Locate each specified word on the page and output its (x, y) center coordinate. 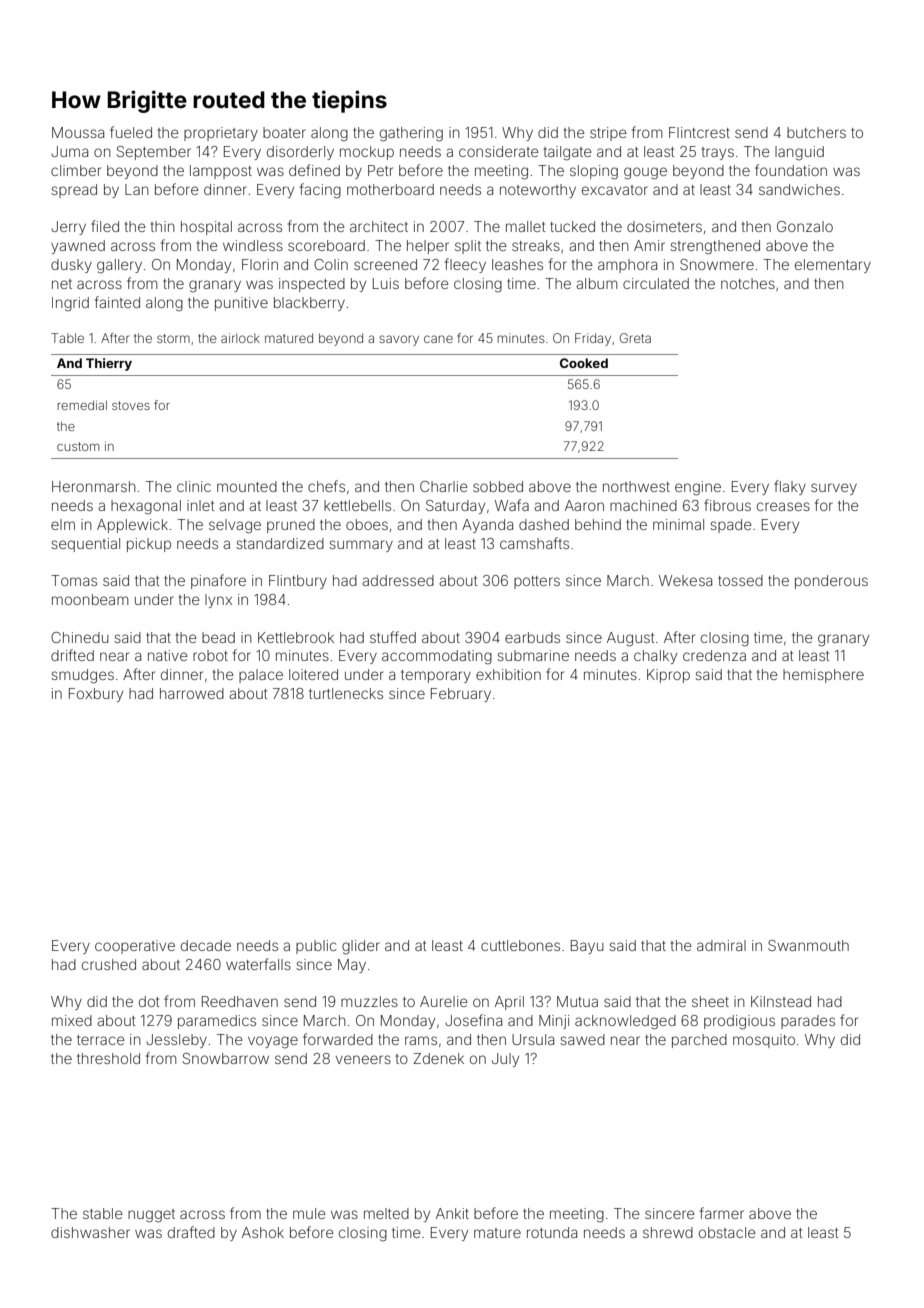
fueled (131, 132)
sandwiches (799, 189)
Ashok (263, 1232)
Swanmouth (808, 945)
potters (537, 582)
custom (78, 446)
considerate (499, 151)
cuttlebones (520, 945)
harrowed (192, 693)
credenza (714, 655)
